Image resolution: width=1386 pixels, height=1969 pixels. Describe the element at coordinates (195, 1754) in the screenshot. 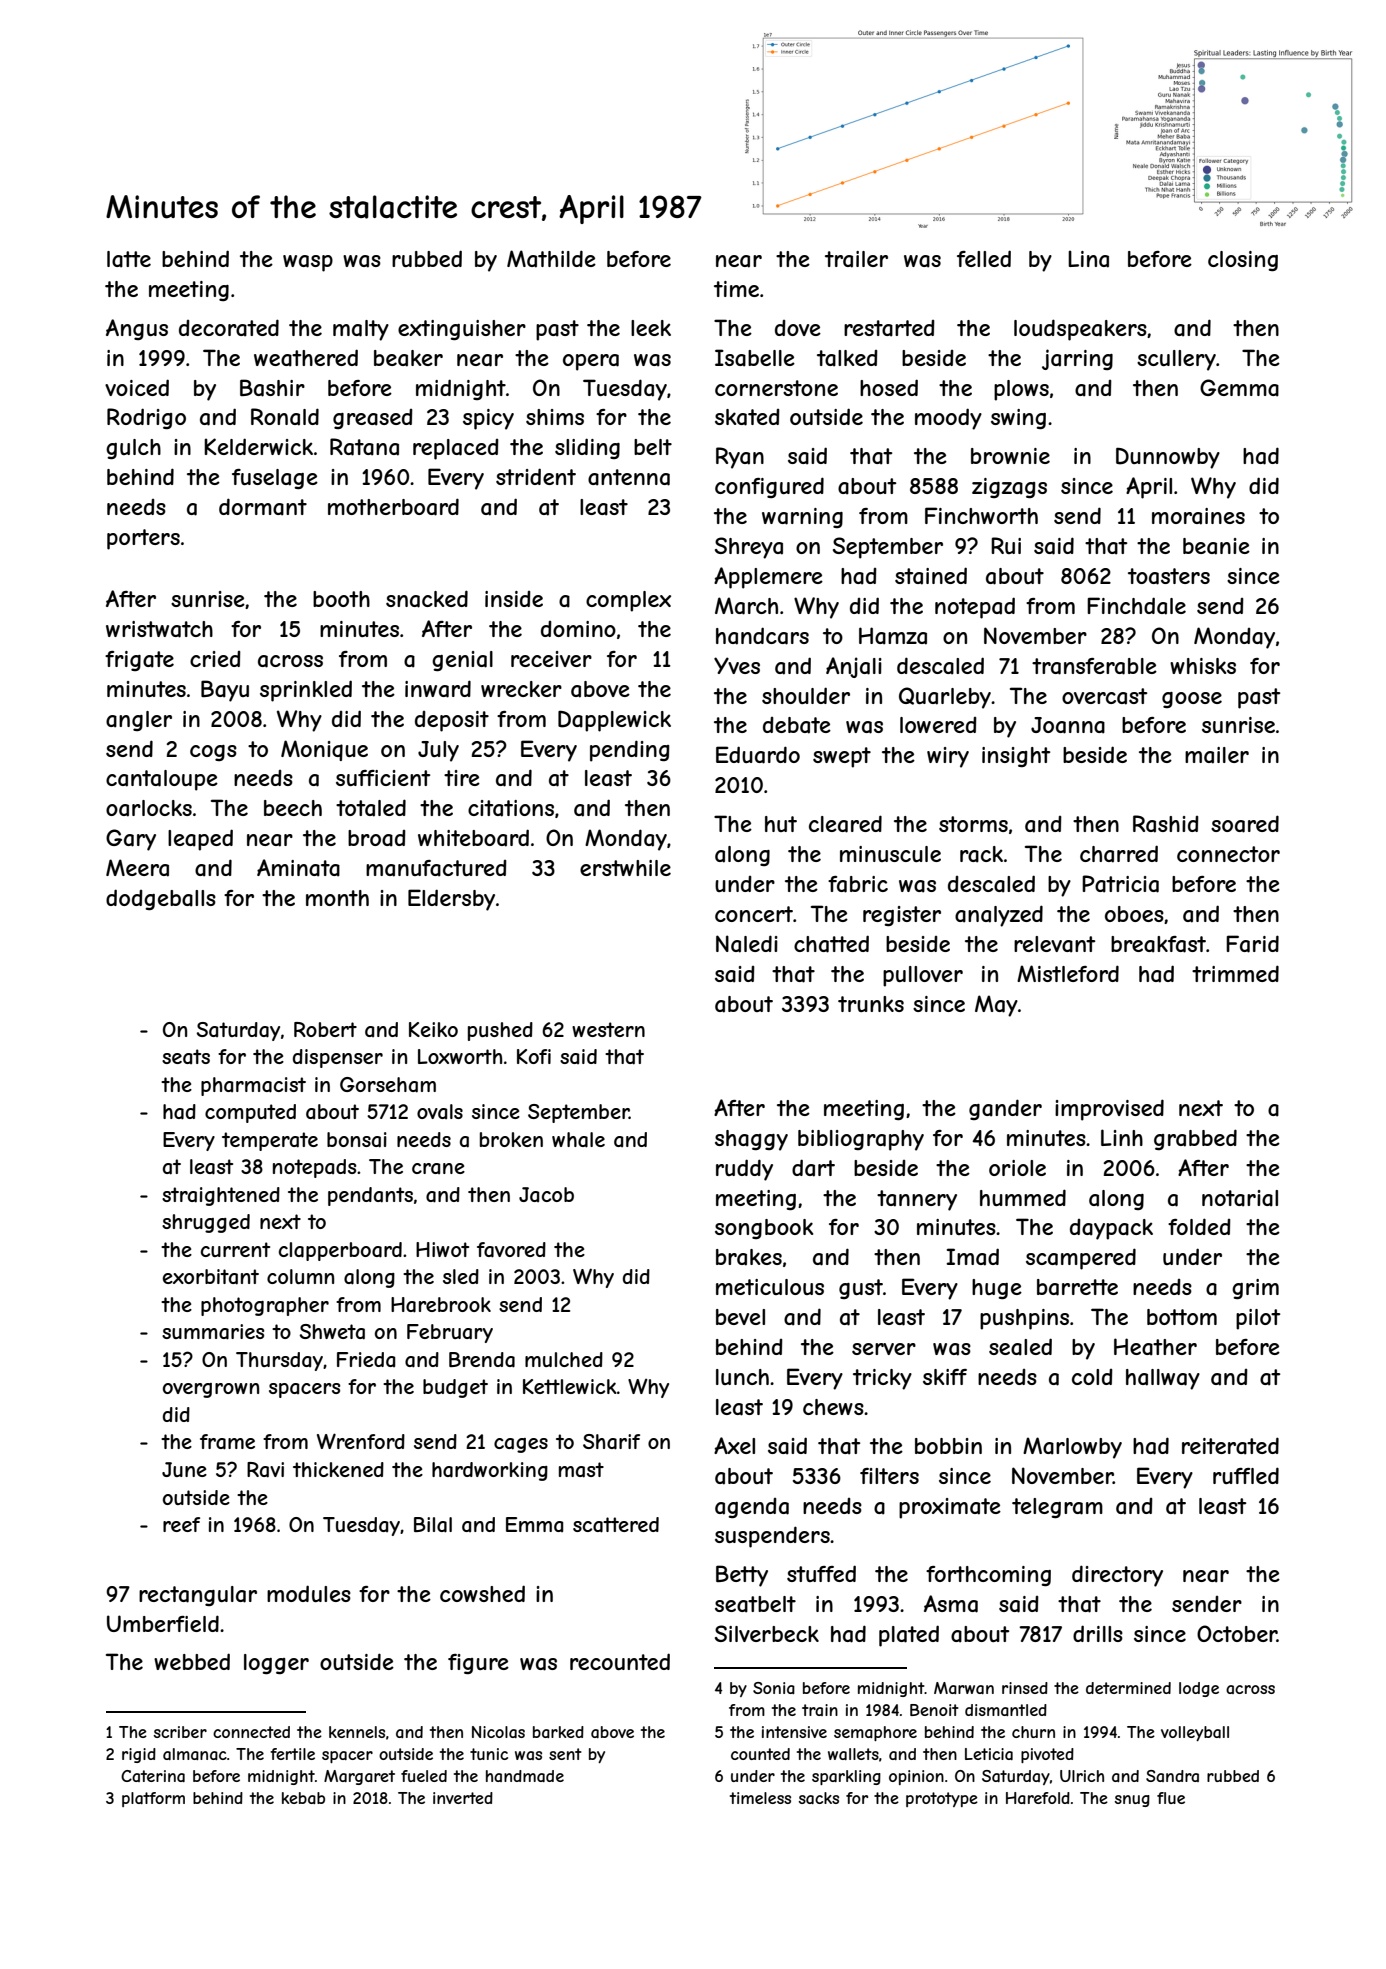

I see `almanac` at that location.
